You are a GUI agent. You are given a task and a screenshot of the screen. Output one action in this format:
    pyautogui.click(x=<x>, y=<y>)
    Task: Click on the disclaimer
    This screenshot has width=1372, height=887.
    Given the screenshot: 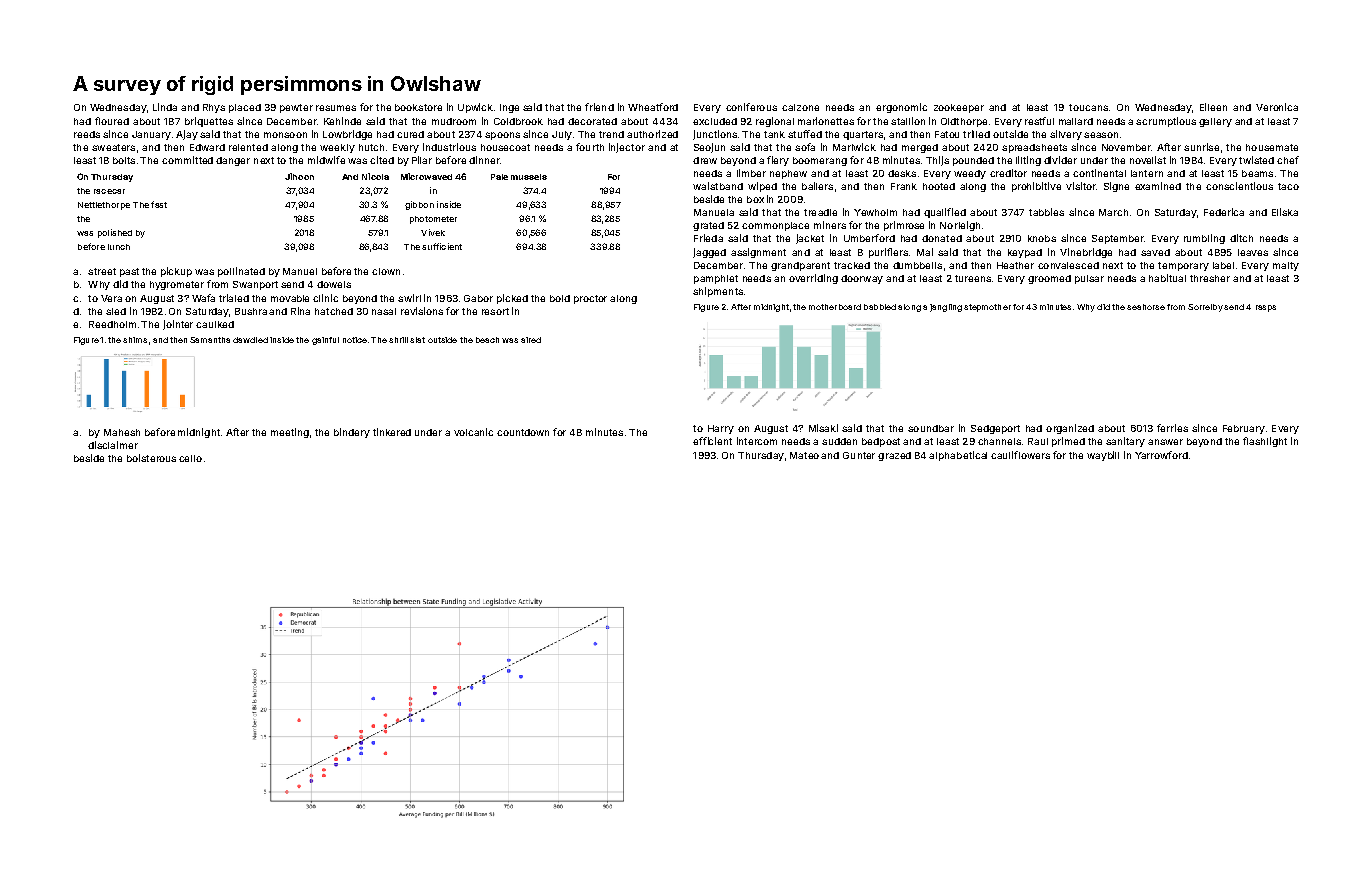 What is the action you would take?
    pyautogui.click(x=113, y=445)
